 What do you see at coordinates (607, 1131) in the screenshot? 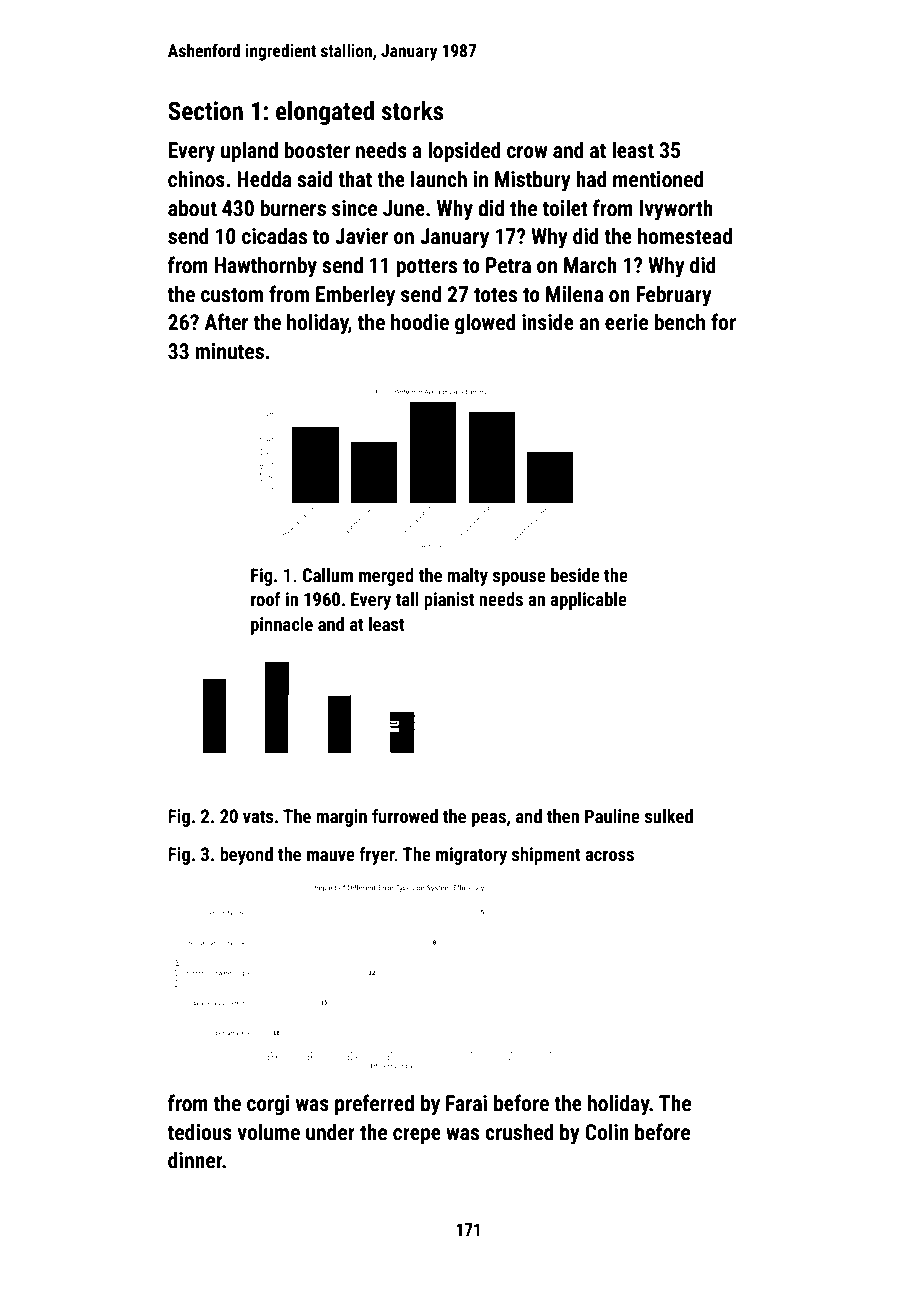
I see `Colin` at bounding box center [607, 1131].
